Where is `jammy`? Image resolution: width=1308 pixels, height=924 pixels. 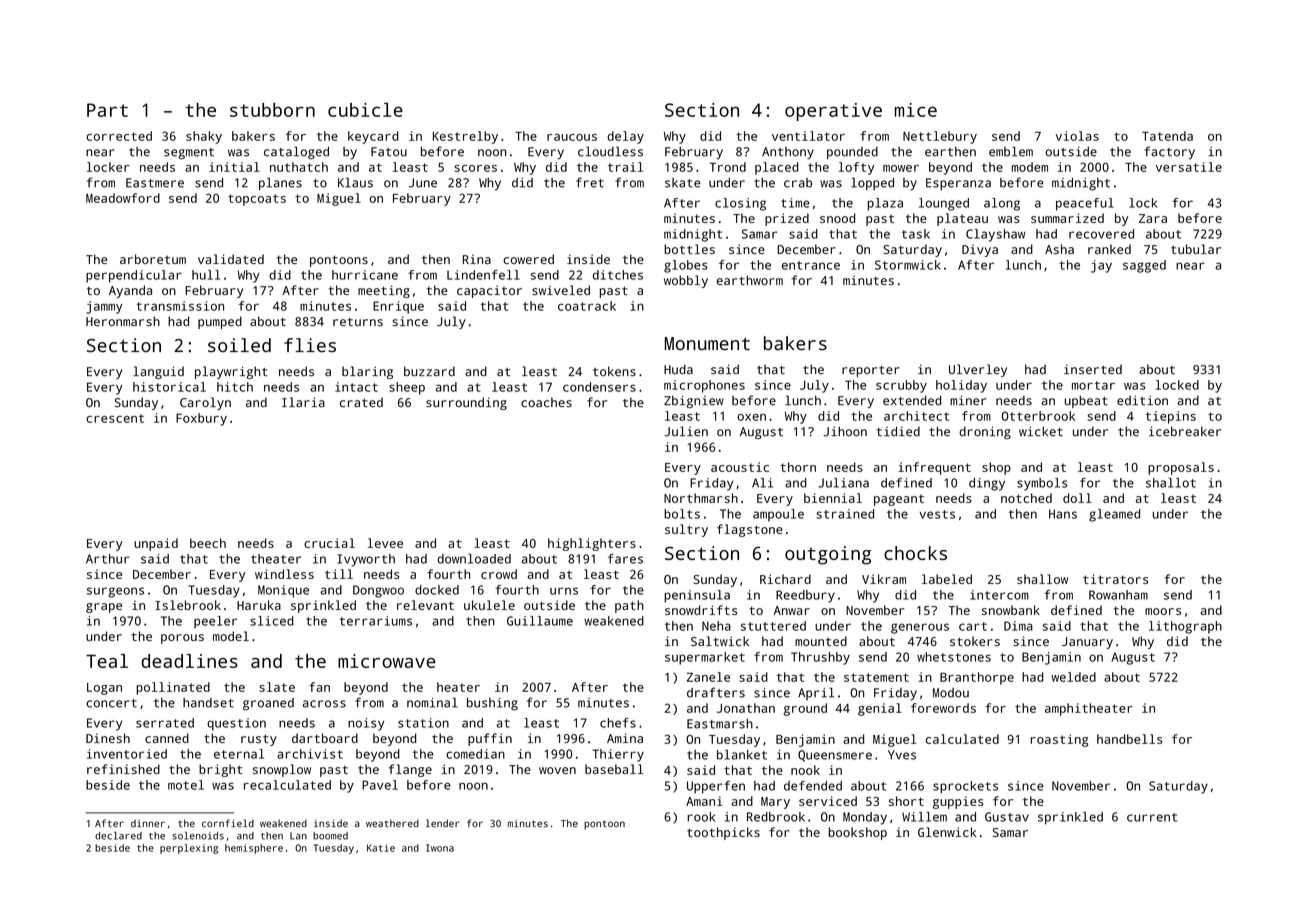 jammy is located at coordinates (104, 307).
